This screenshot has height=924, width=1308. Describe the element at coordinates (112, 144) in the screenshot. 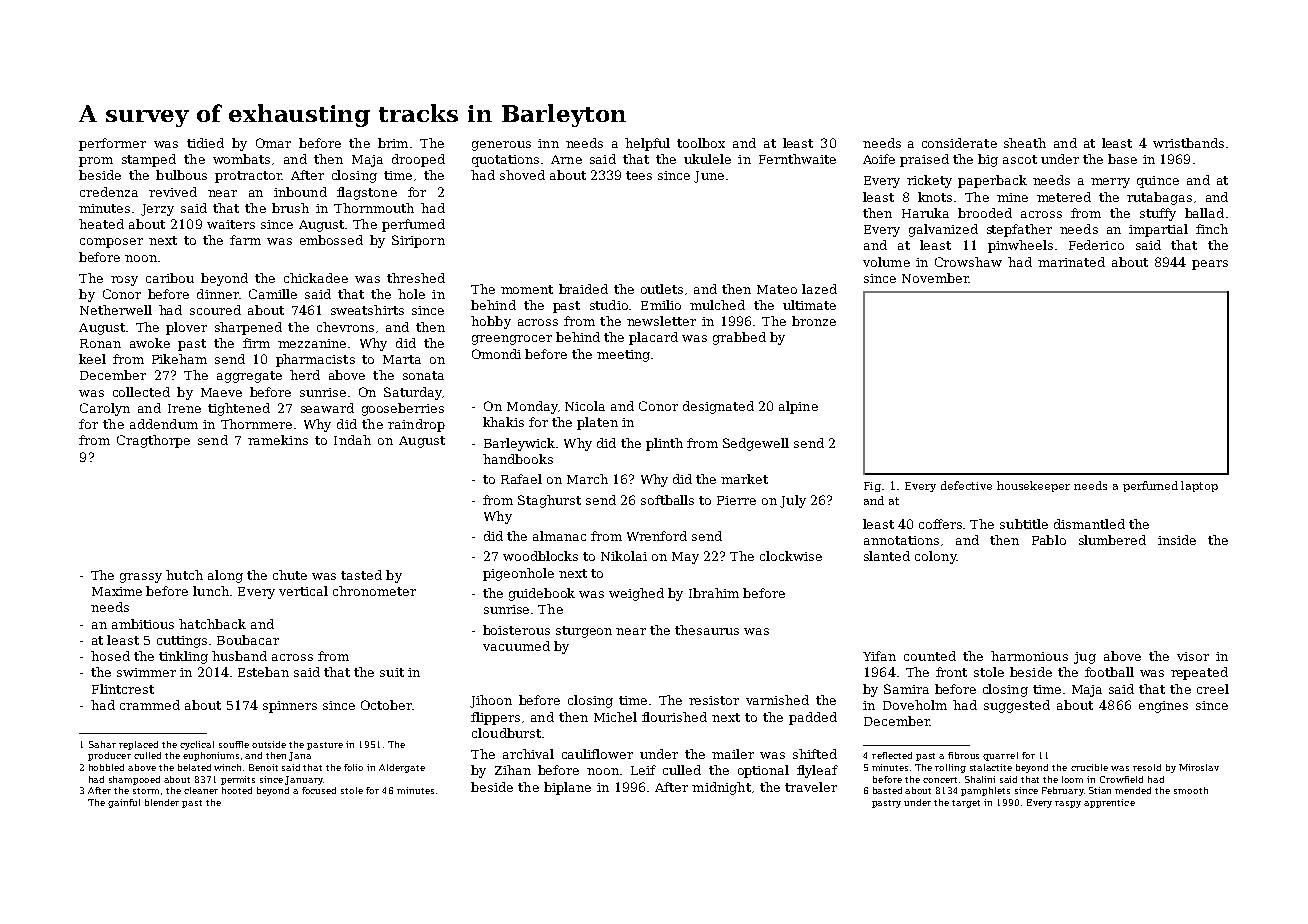

I see `performer` at that location.
